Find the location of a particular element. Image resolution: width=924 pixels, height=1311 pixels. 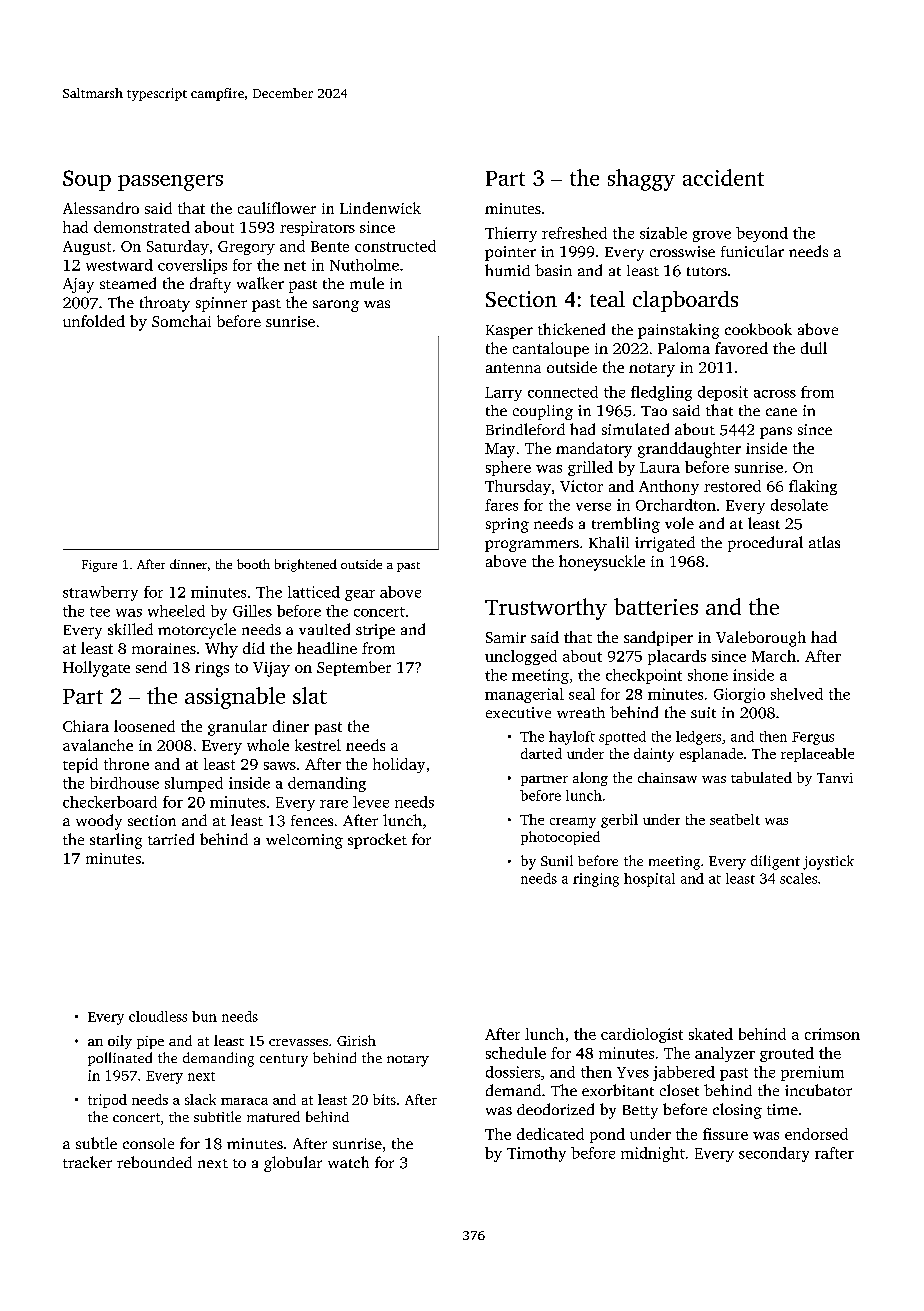

accident is located at coordinates (723, 177).
